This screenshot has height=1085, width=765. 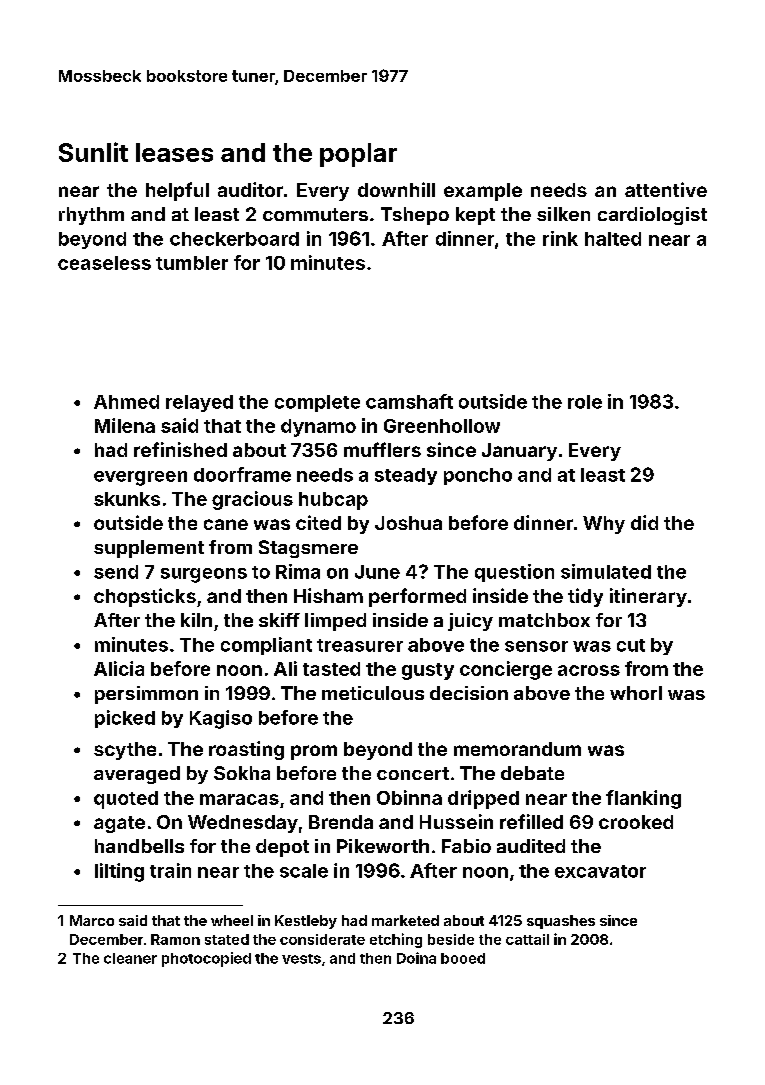 I want to click on evergreen, so click(x=140, y=478).
